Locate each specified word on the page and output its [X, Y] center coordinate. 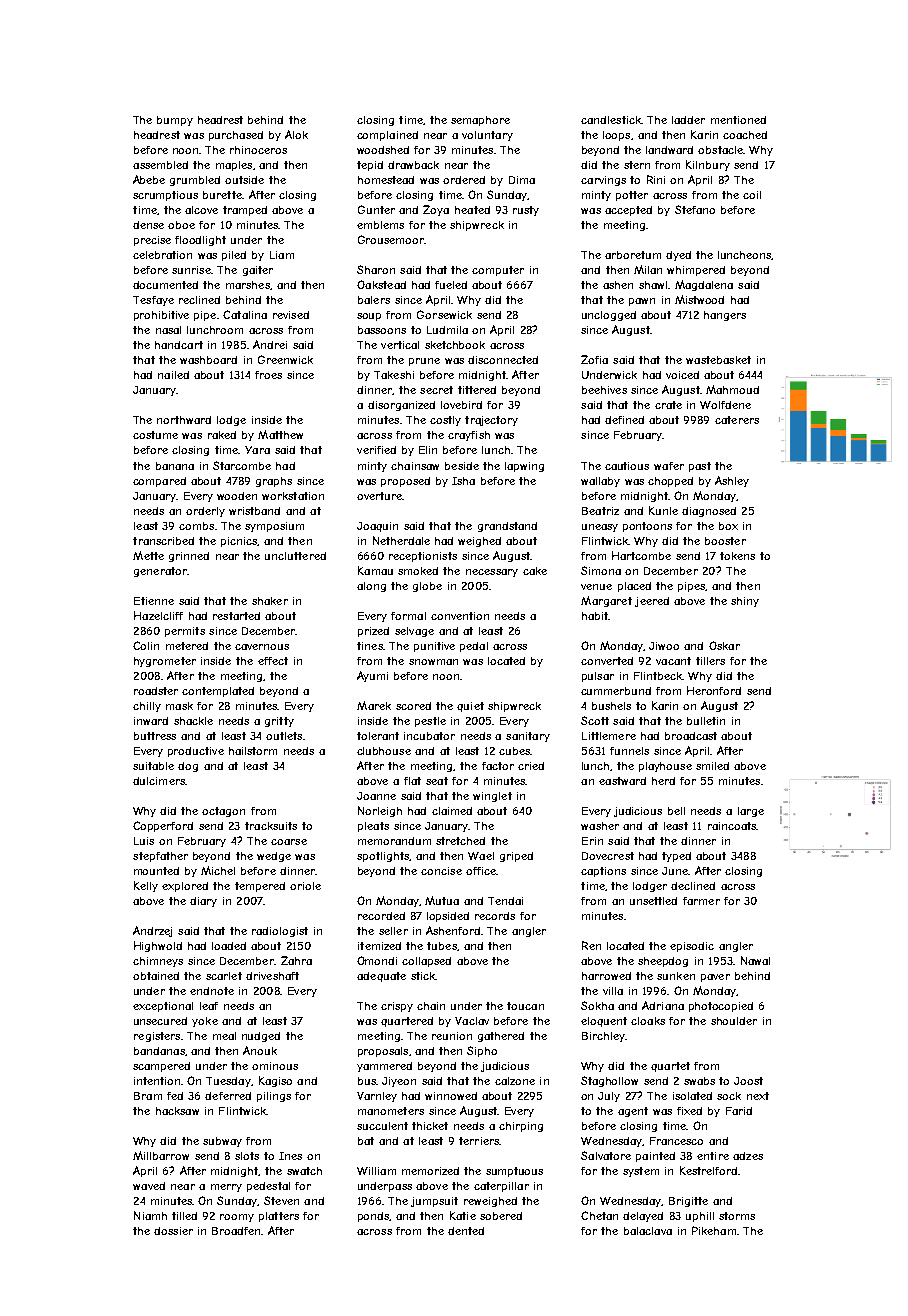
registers [157, 1037]
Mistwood [699, 299]
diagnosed [709, 512]
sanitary [528, 737]
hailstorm [253, 751]
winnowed [451, 1096]
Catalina [245, 314]
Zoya [436, 210]
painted [655, 1157]
